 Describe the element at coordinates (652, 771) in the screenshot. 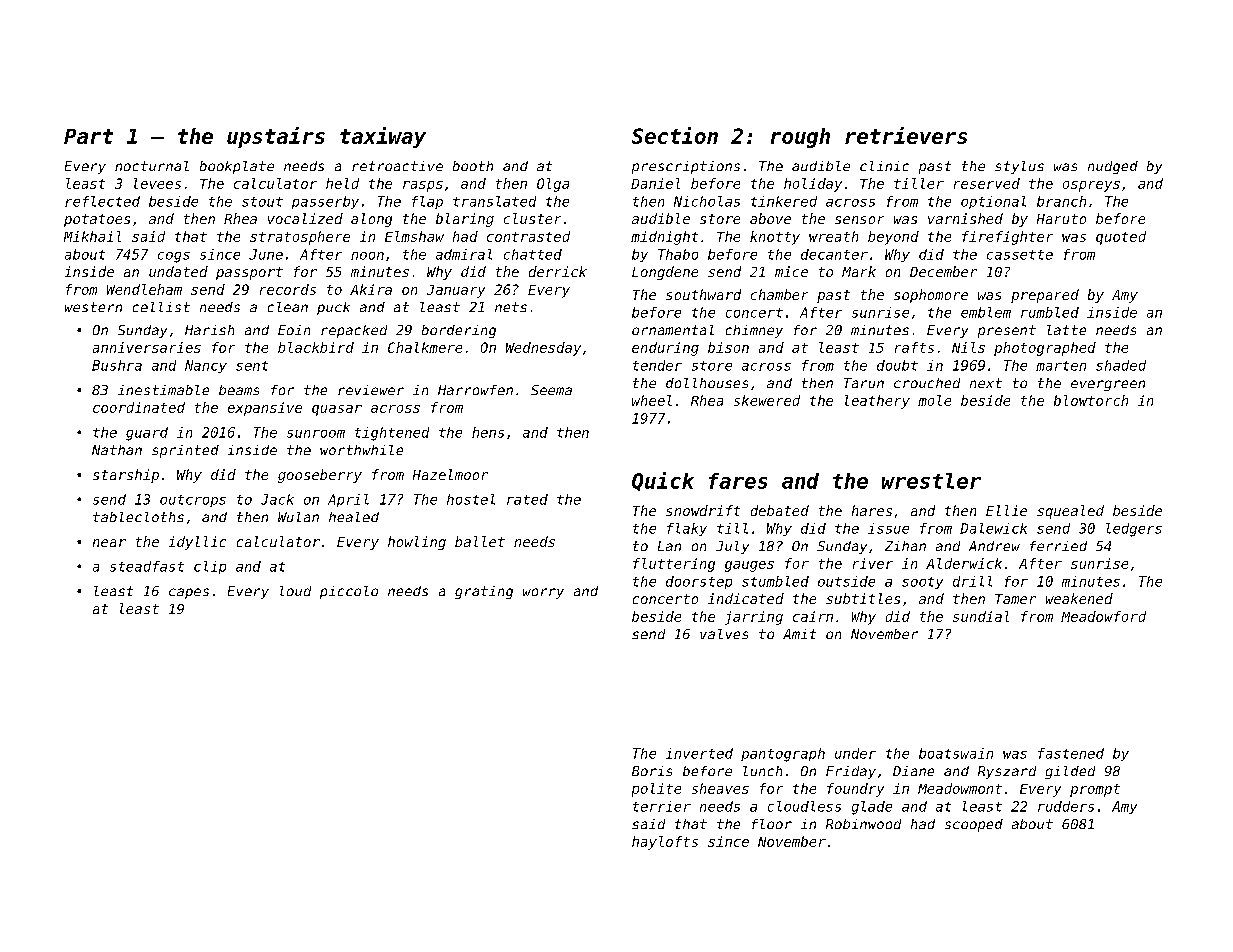

I see `Boris` at that location.
